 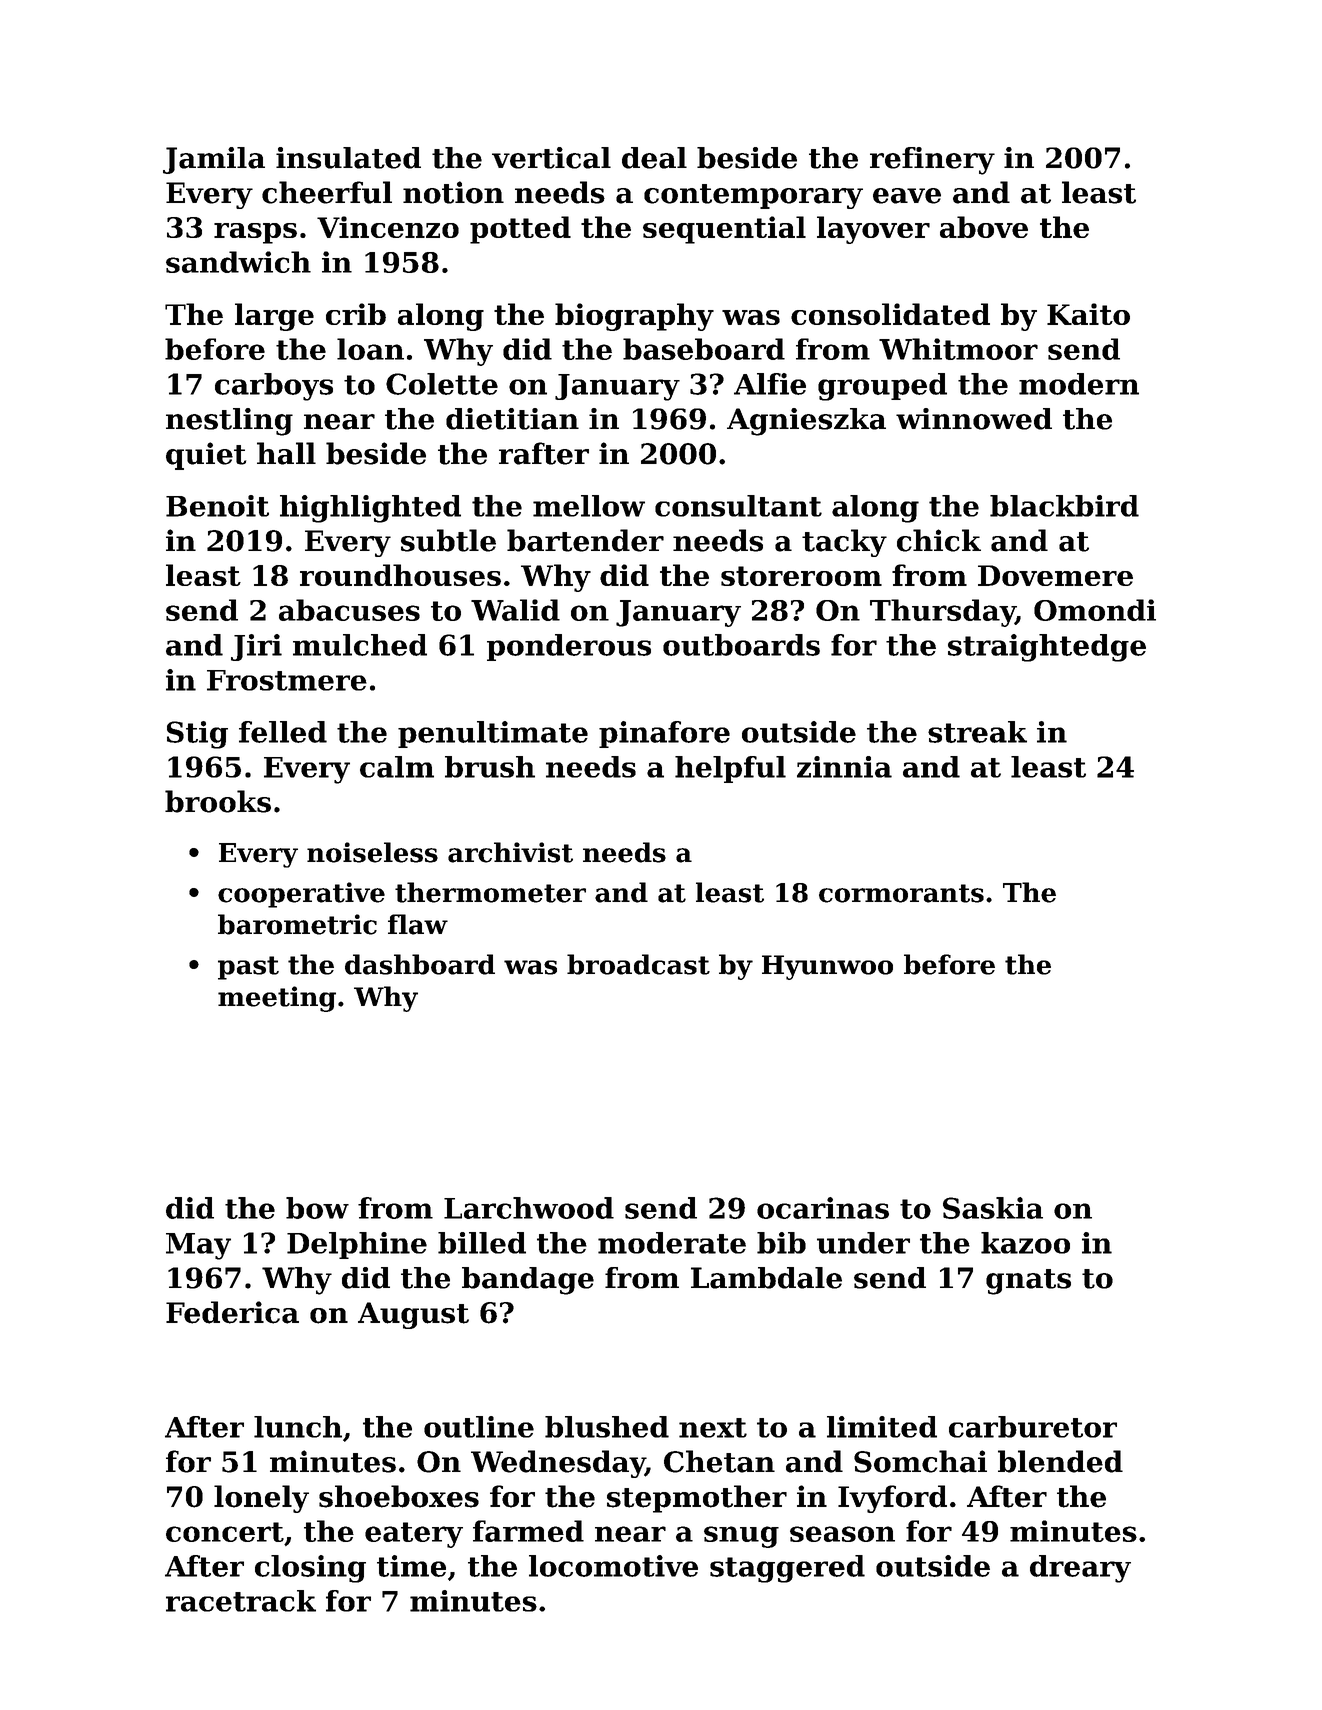 What do you see at coordinates (1060, 1461) in the page?
I see `blended` at bounding box center [1060, 1461].
